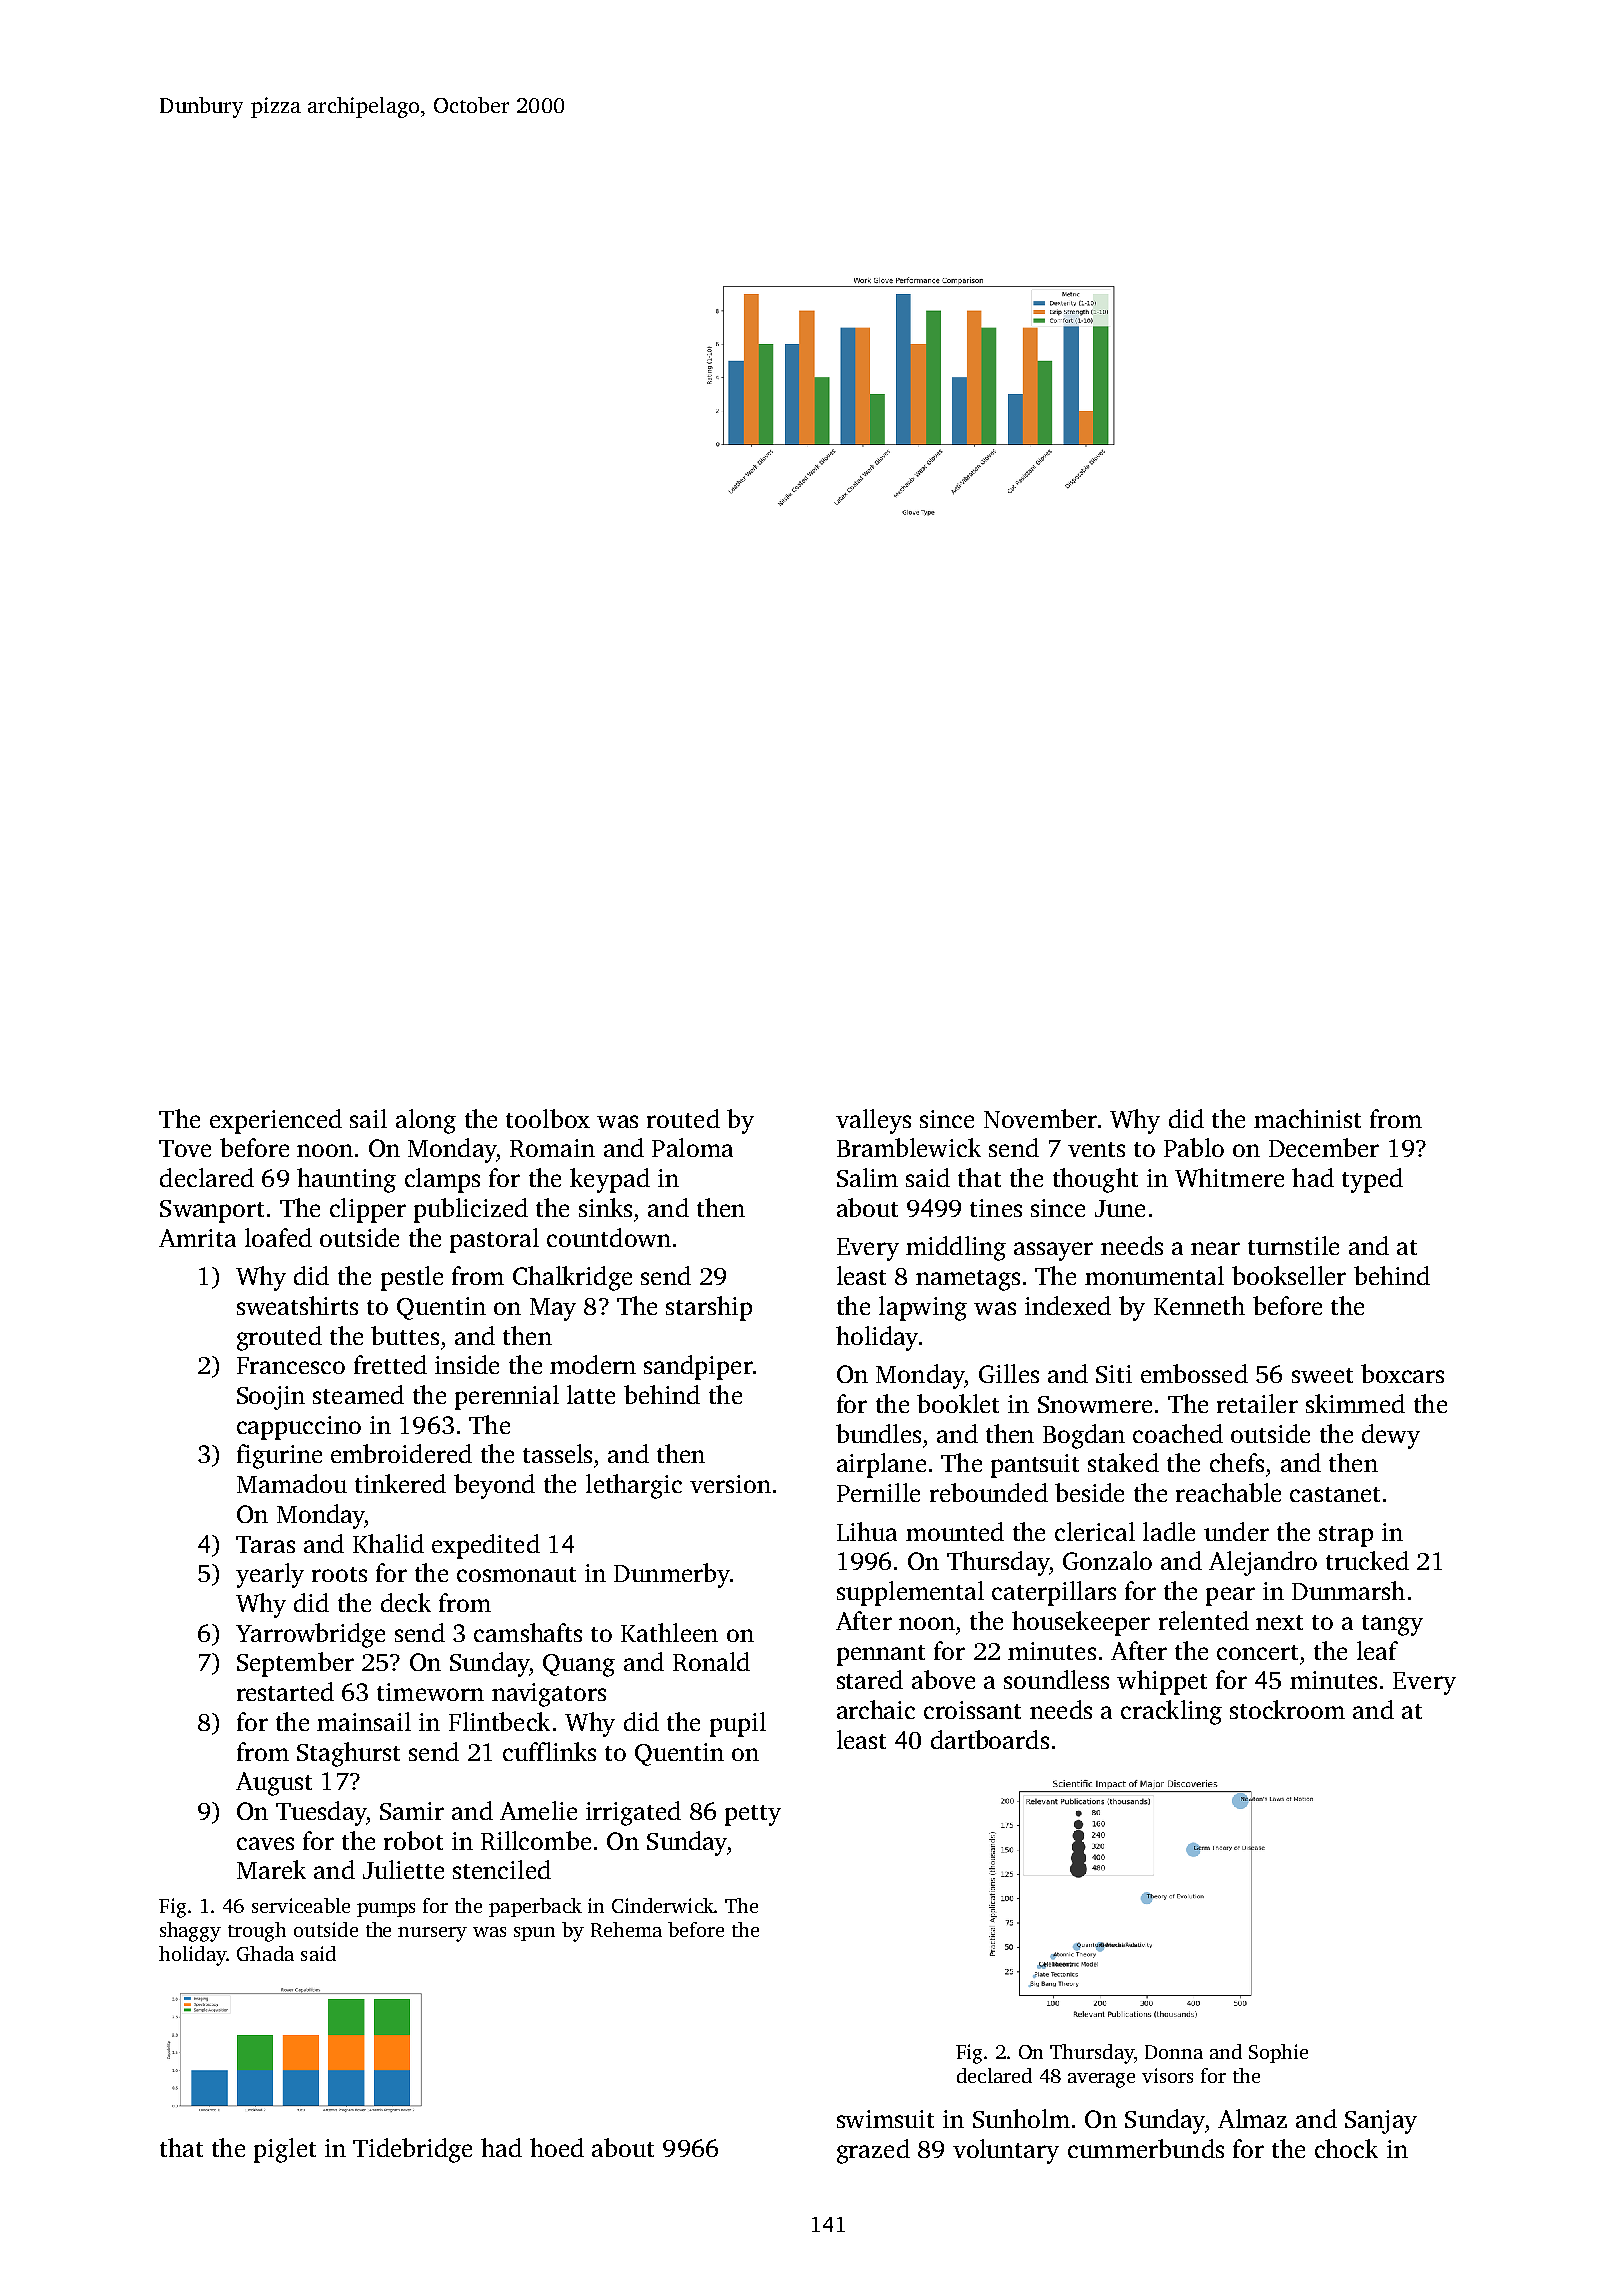 The width and height of the image is (1620, 2292). What do you see at coordinates (1307, 1118) in the image?
I see `machinist` at bounding box center [1307, 1118].
